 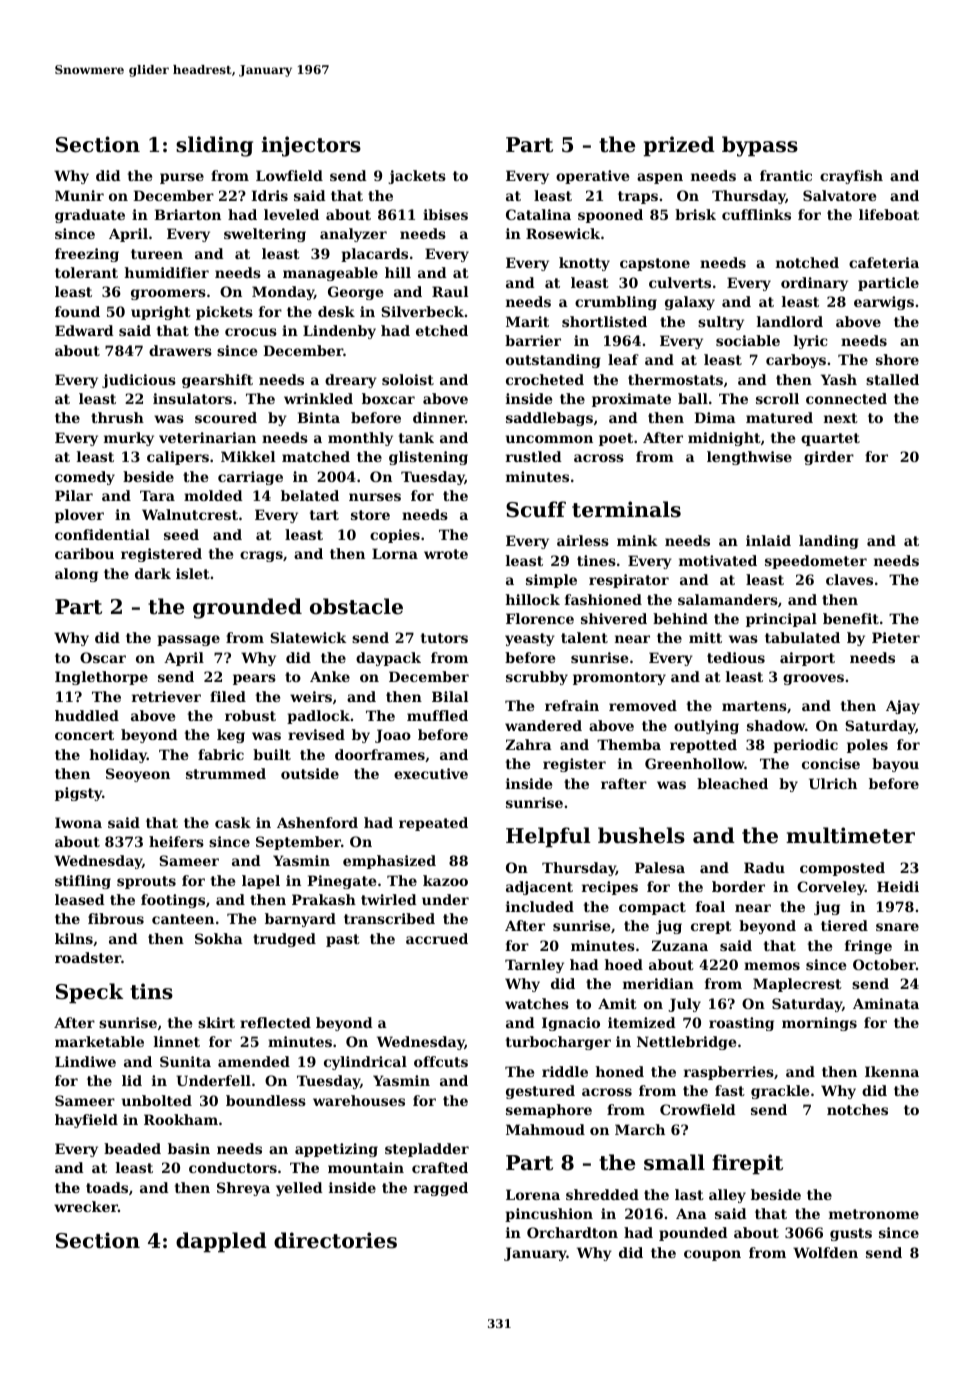 I want to click on benefit, so click(x=851, y=618).
